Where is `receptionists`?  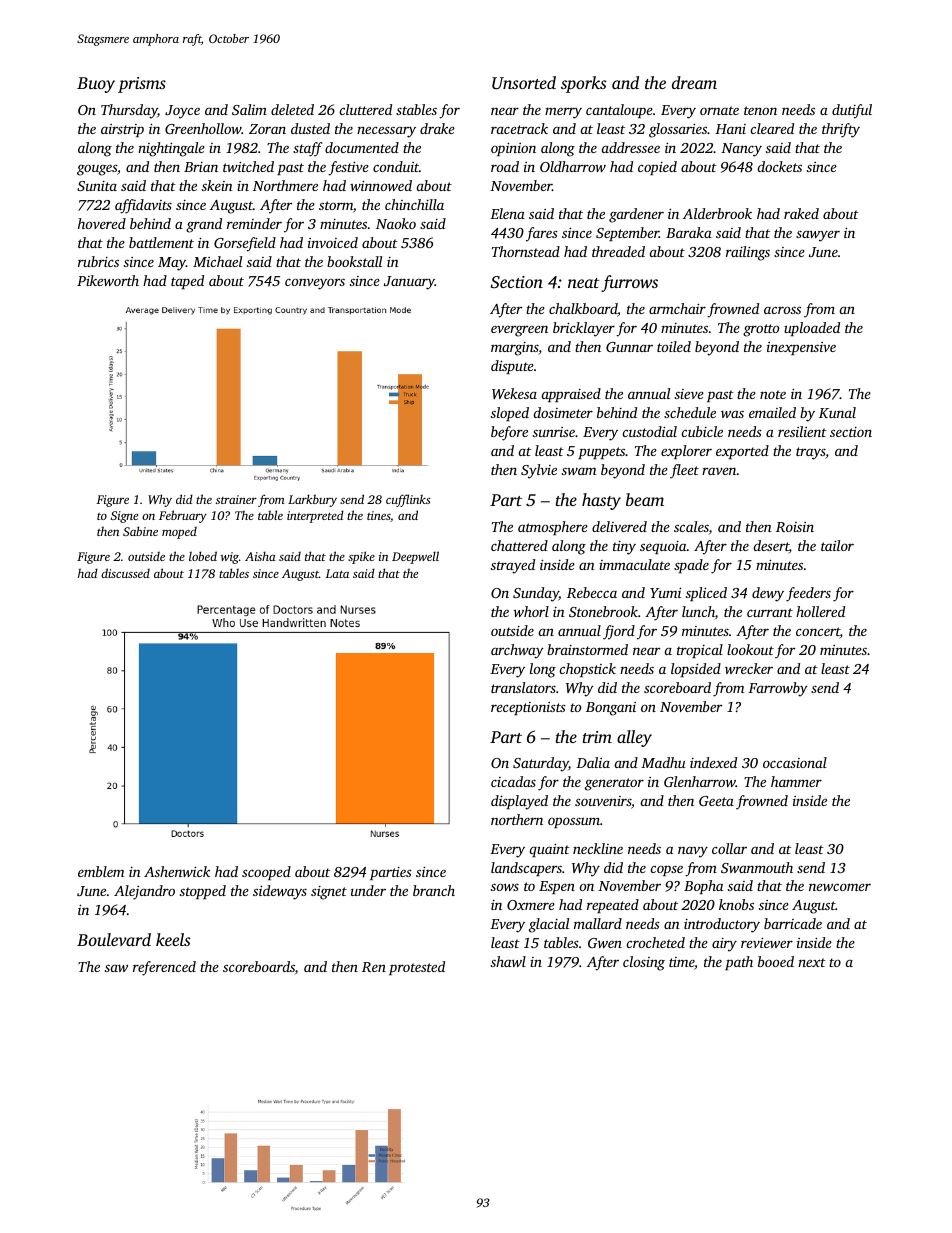 receptionists is located at coordinates (528, 708).
